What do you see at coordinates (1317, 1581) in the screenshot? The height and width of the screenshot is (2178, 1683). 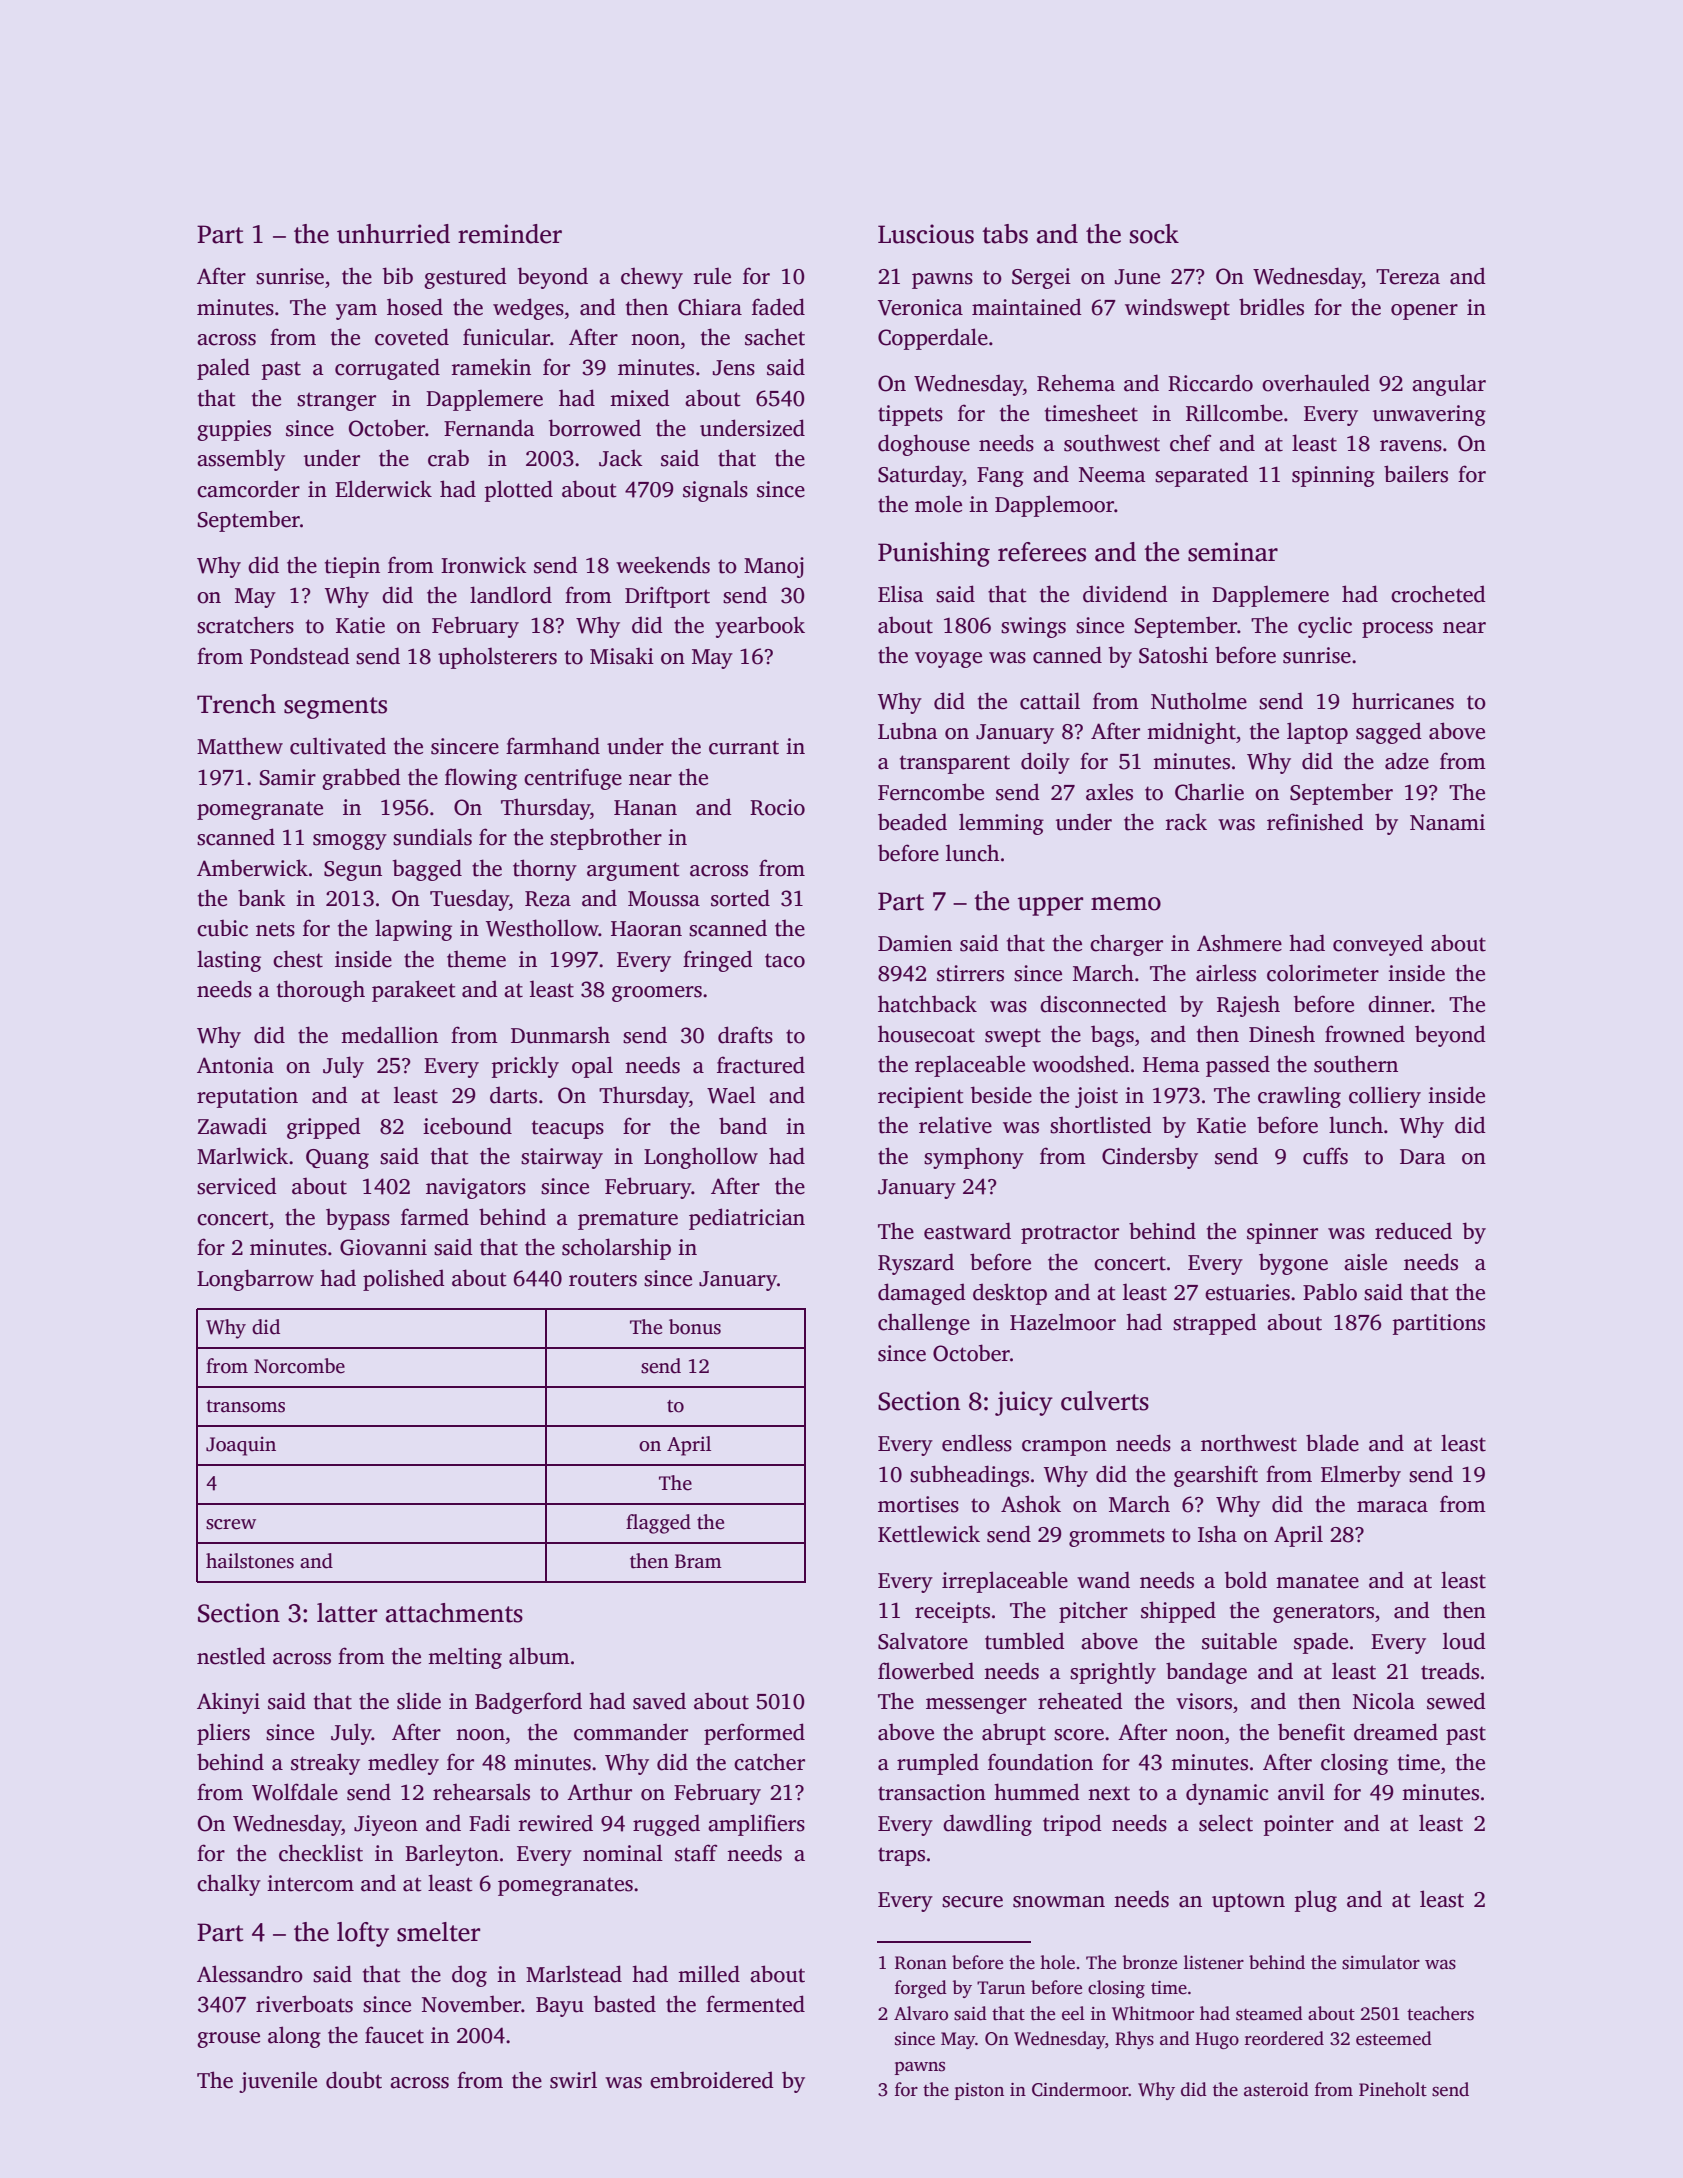 I see `manatee` at bounding box center [1317, 1581].
